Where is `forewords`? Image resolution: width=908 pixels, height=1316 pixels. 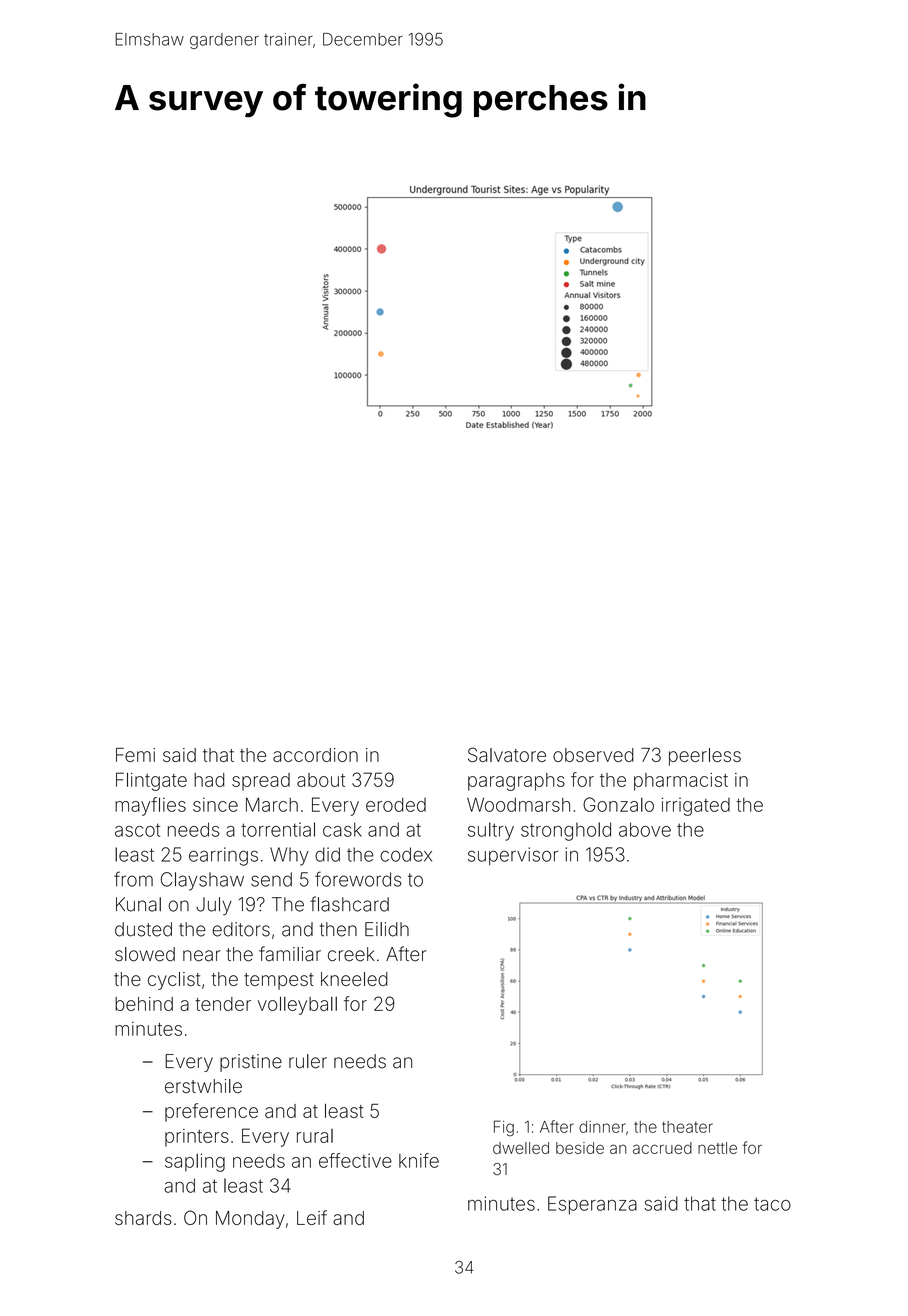 forewords is located at coordinates (358, 879).
